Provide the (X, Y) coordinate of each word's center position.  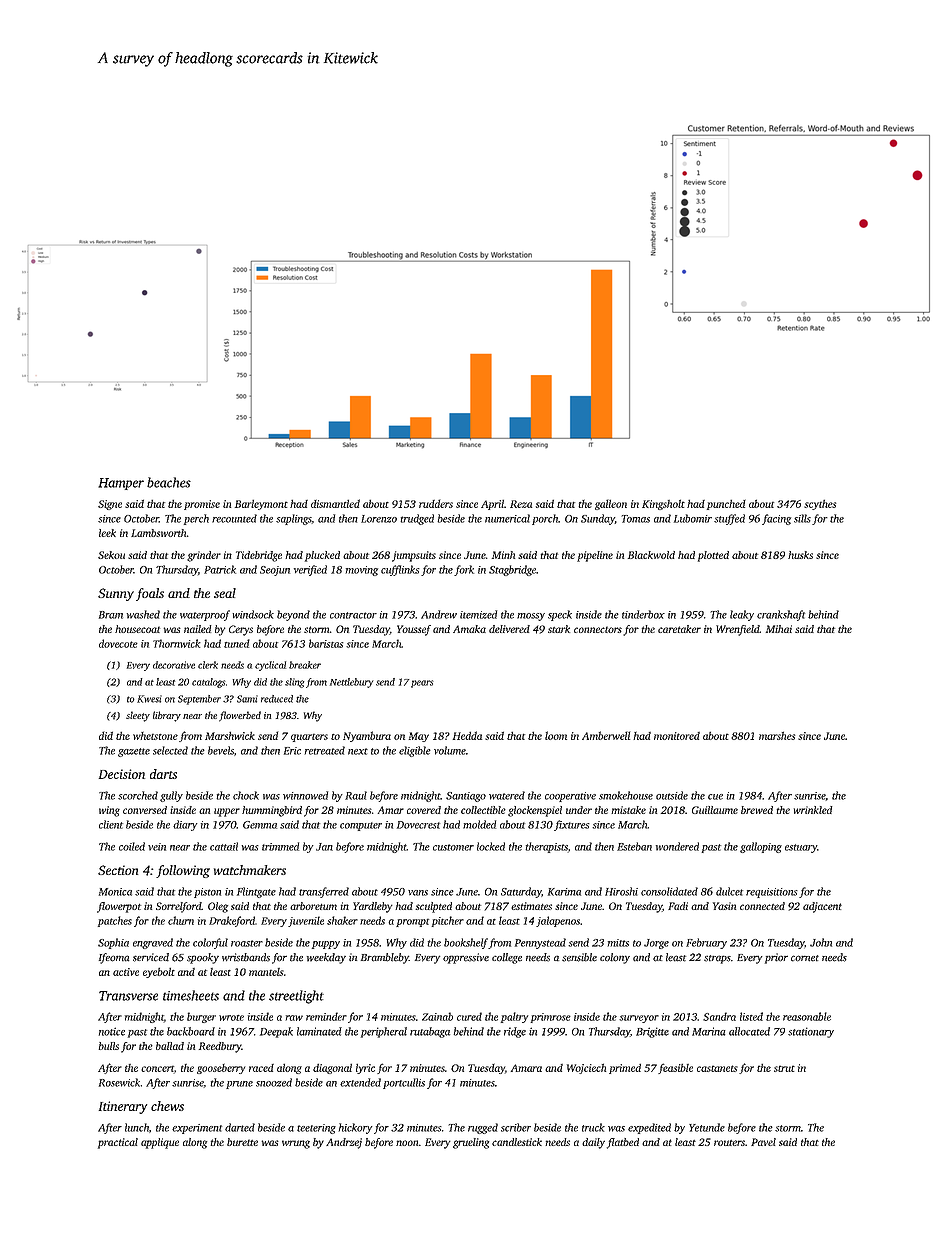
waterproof (205, 615)
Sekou (111, 555)
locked (491, 846)
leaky (742, 615)
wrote (231, 1018)
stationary (811, 1032)
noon (407, 1143)
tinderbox (643, 614)
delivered (509, 629)
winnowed (305, 795)
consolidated (669, 891)
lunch (137, 1127)
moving (361, 571)
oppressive (466, 958)
